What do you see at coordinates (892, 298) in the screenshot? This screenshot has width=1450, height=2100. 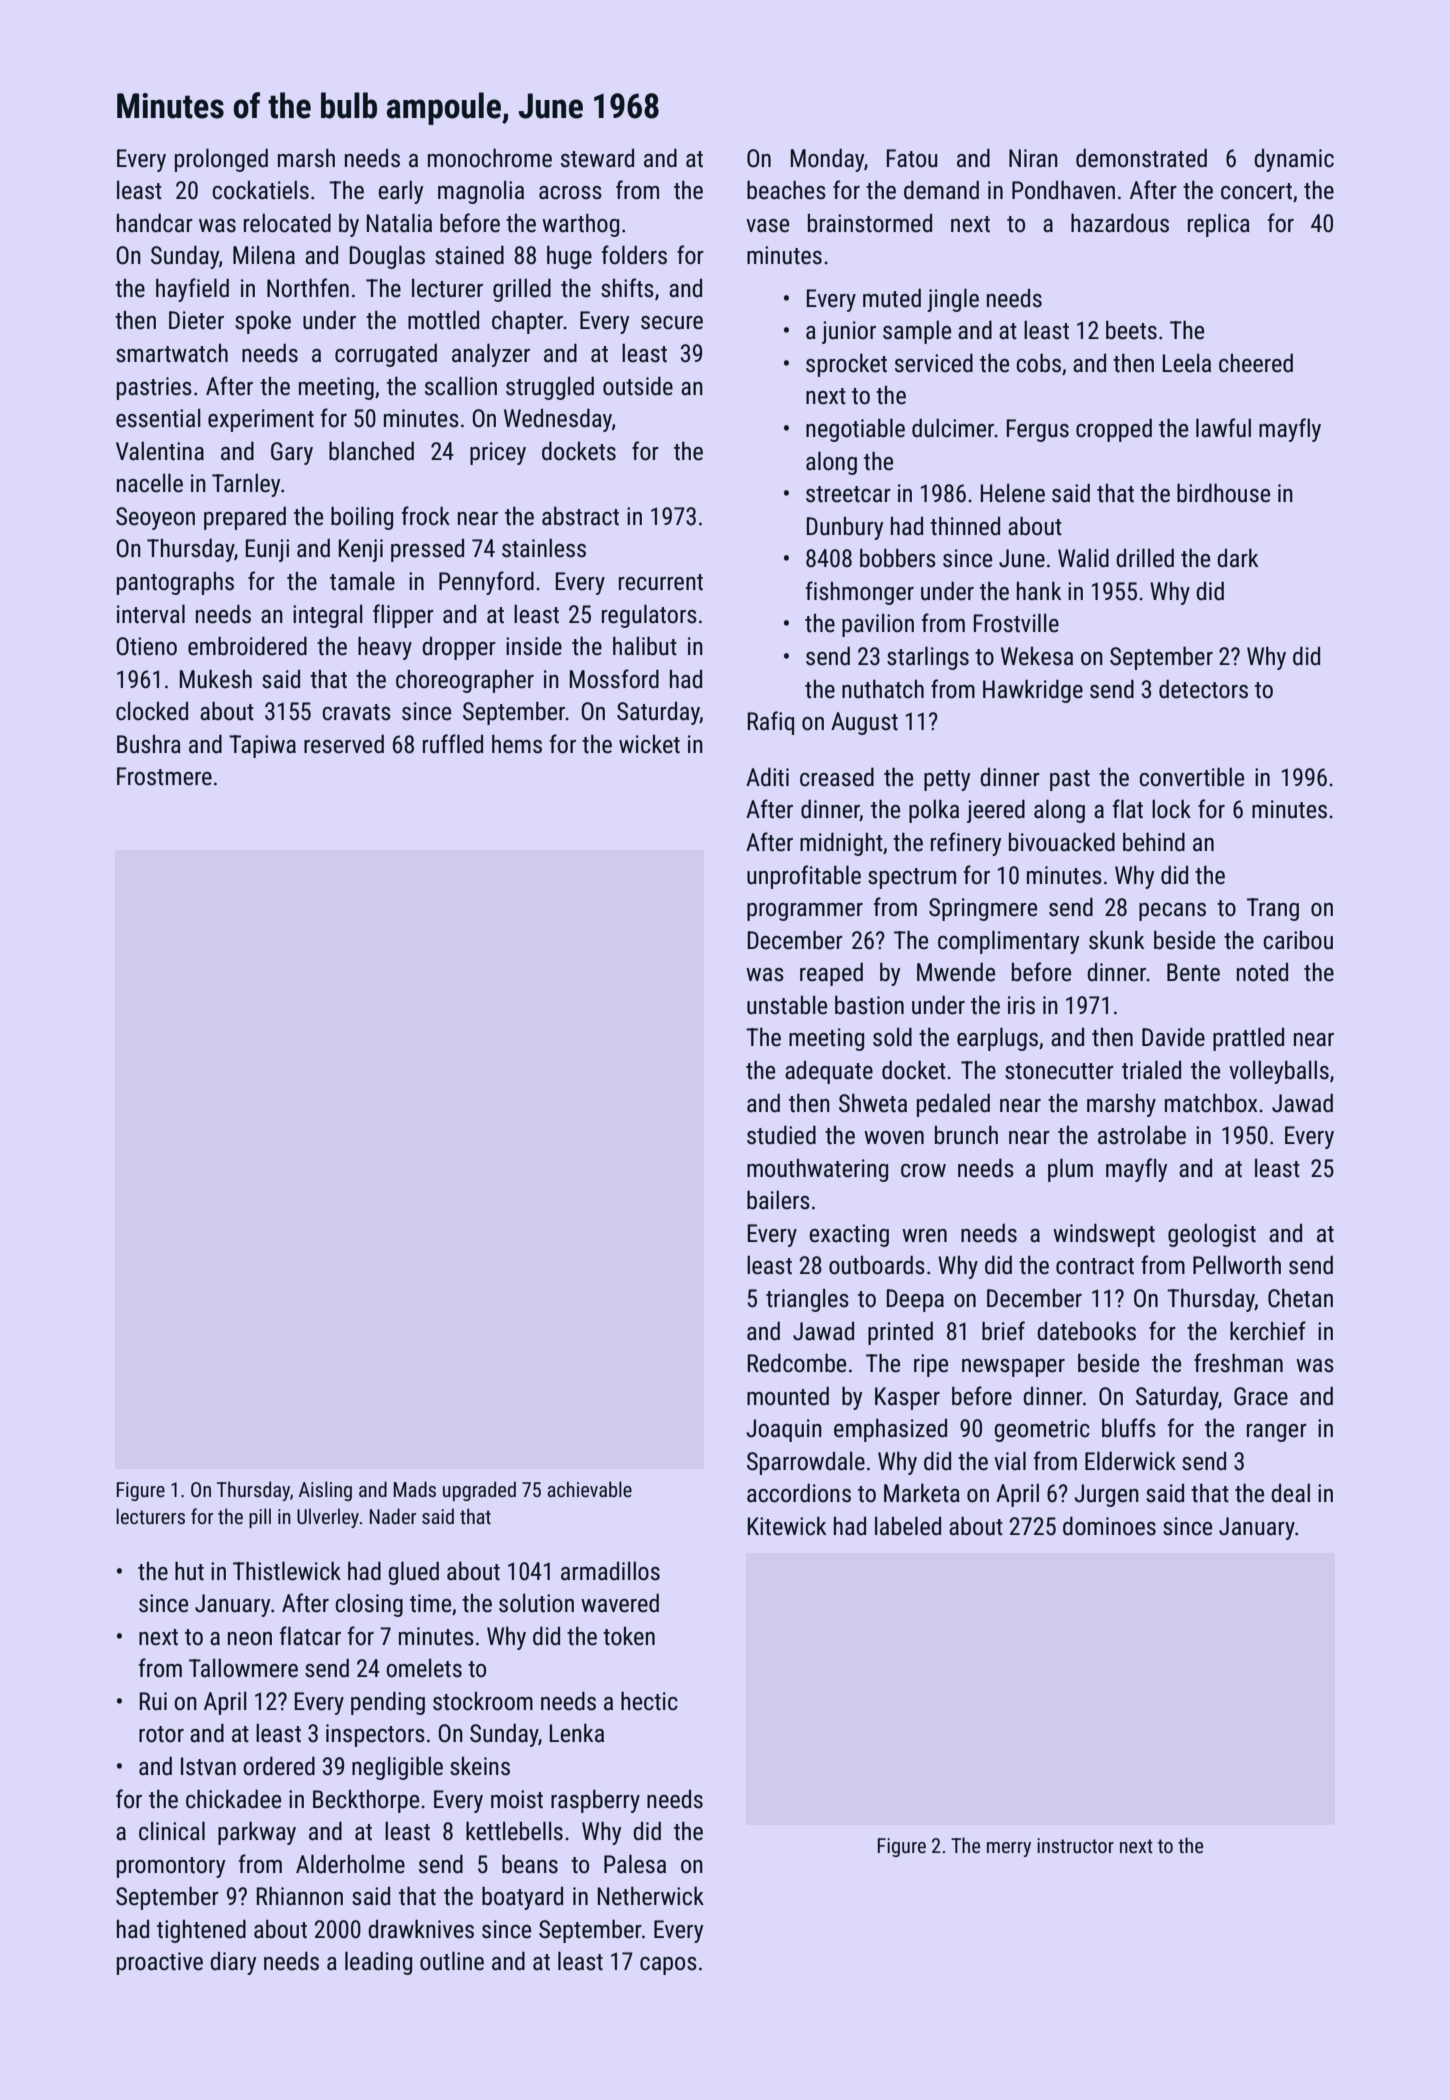 I see `muted` at bounding box center [892, 298].
